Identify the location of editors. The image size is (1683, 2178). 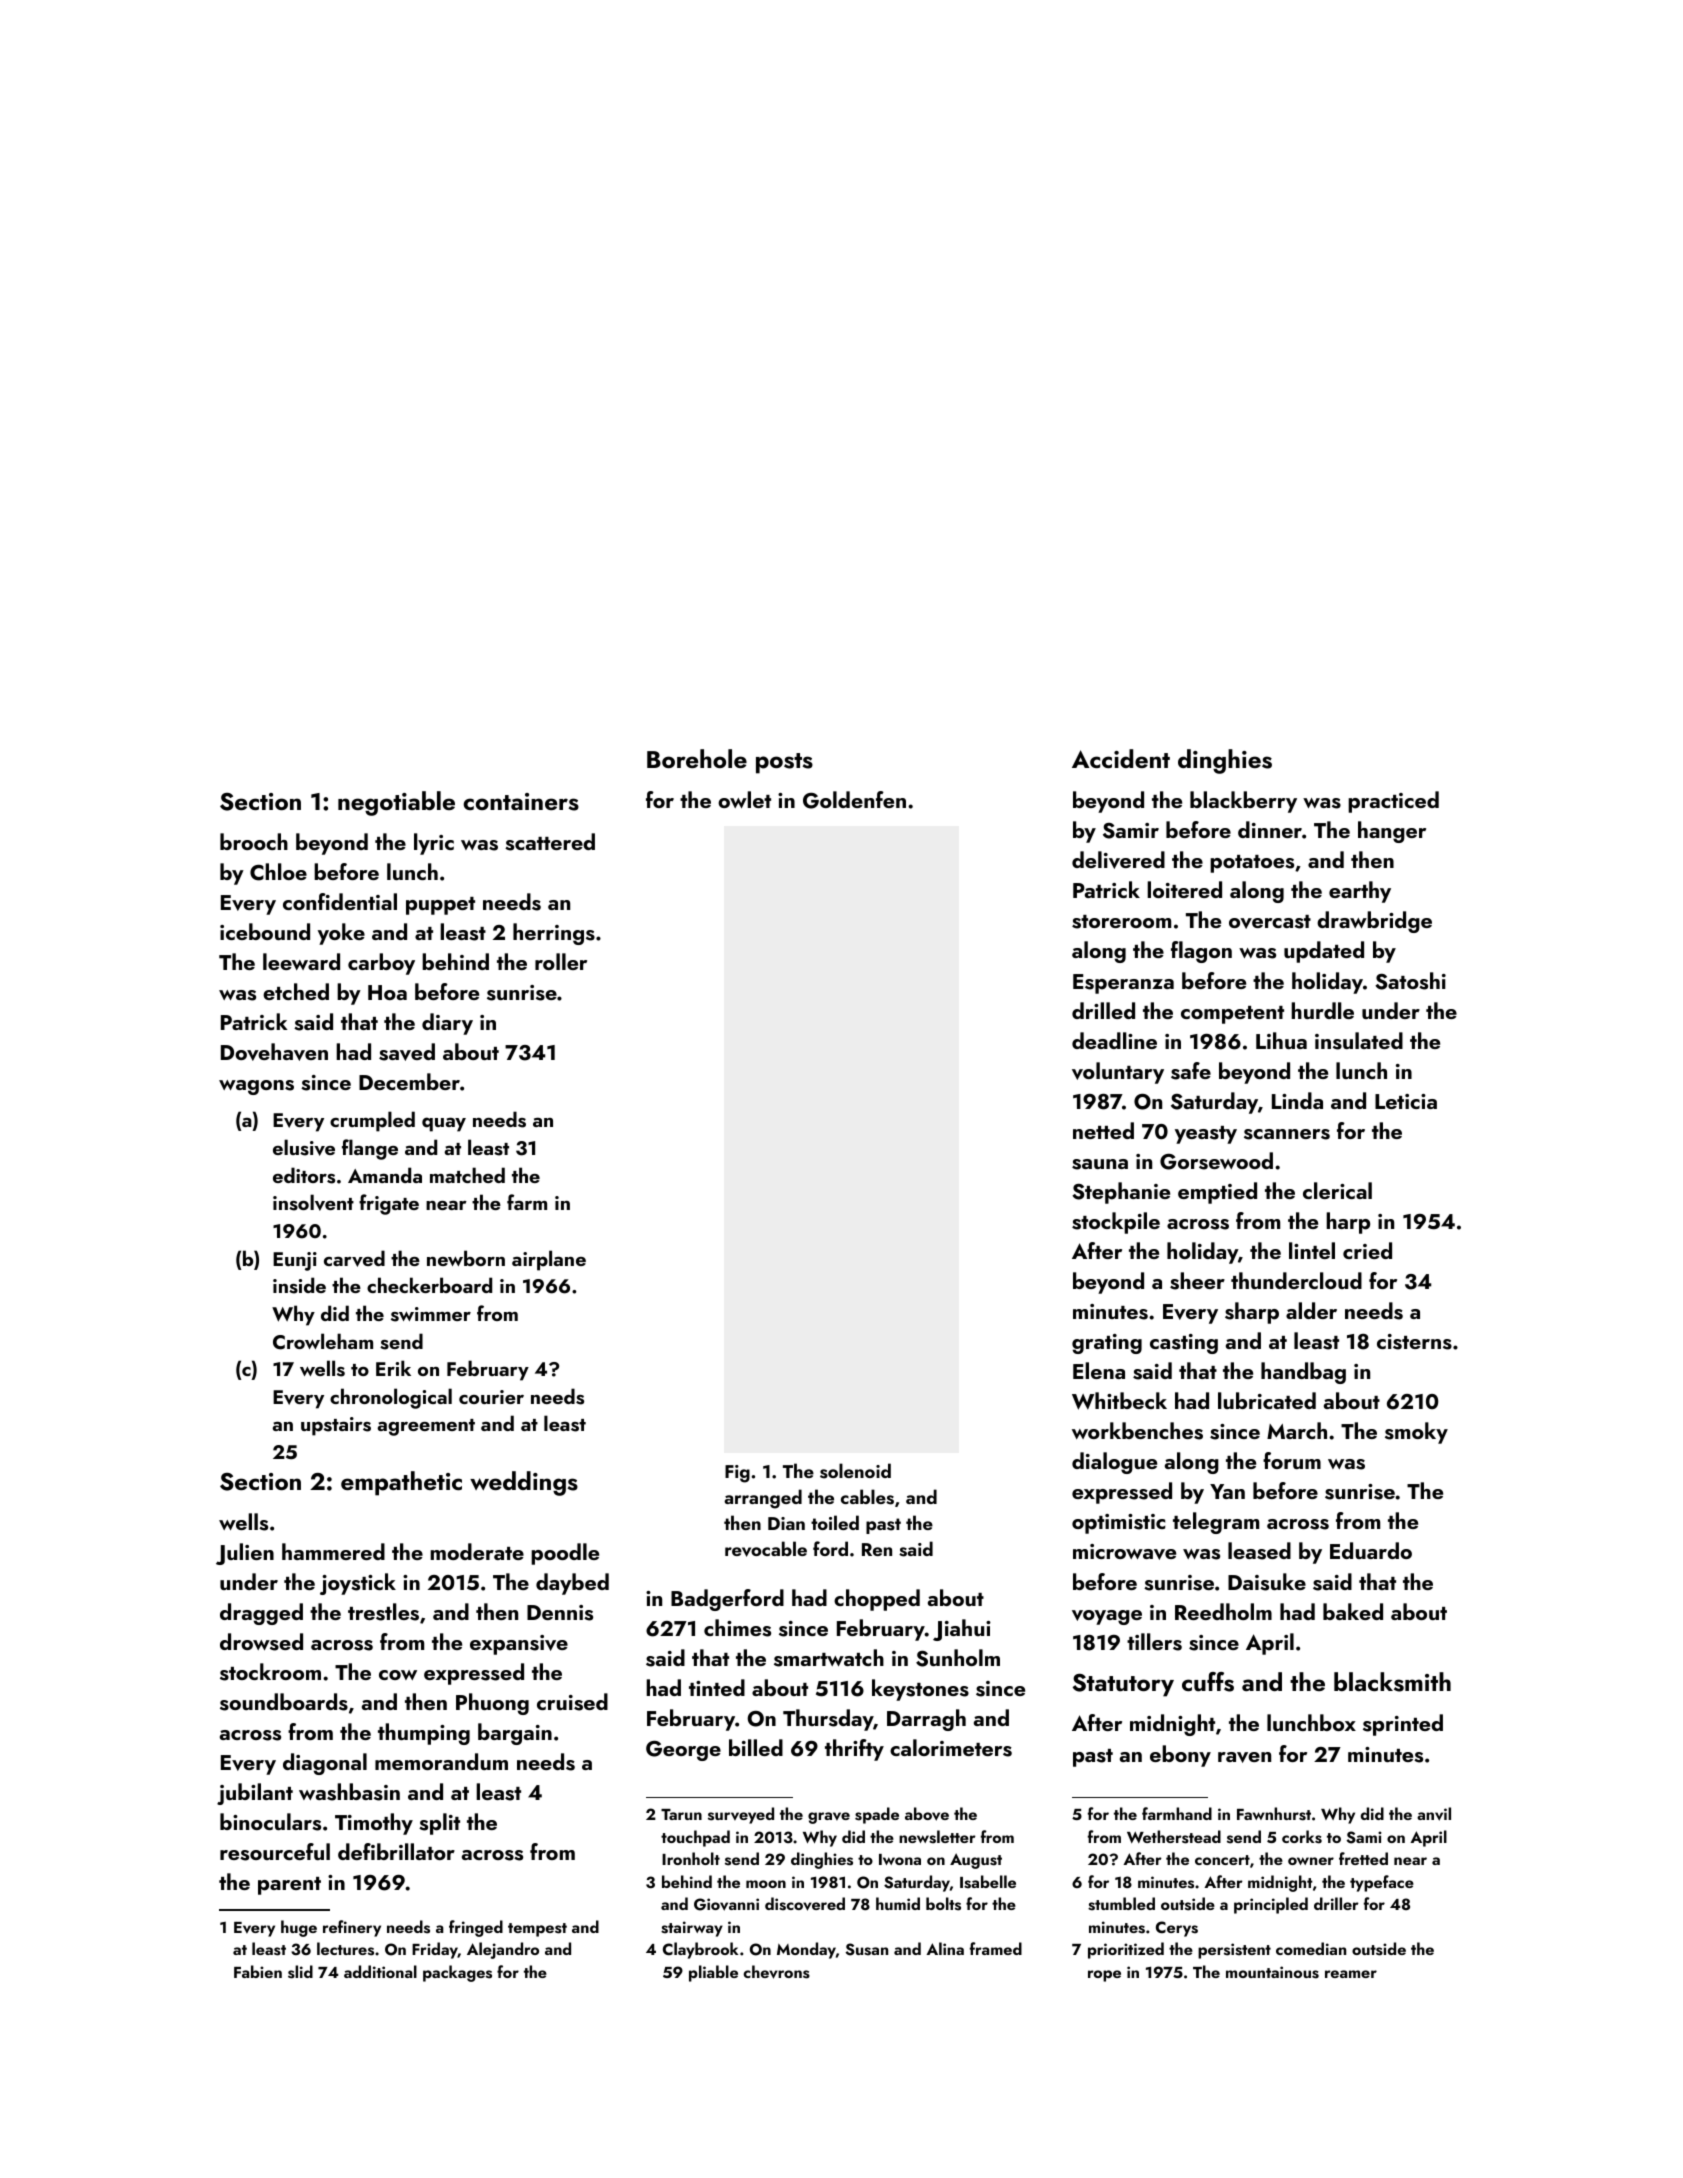
(304, 1175).
